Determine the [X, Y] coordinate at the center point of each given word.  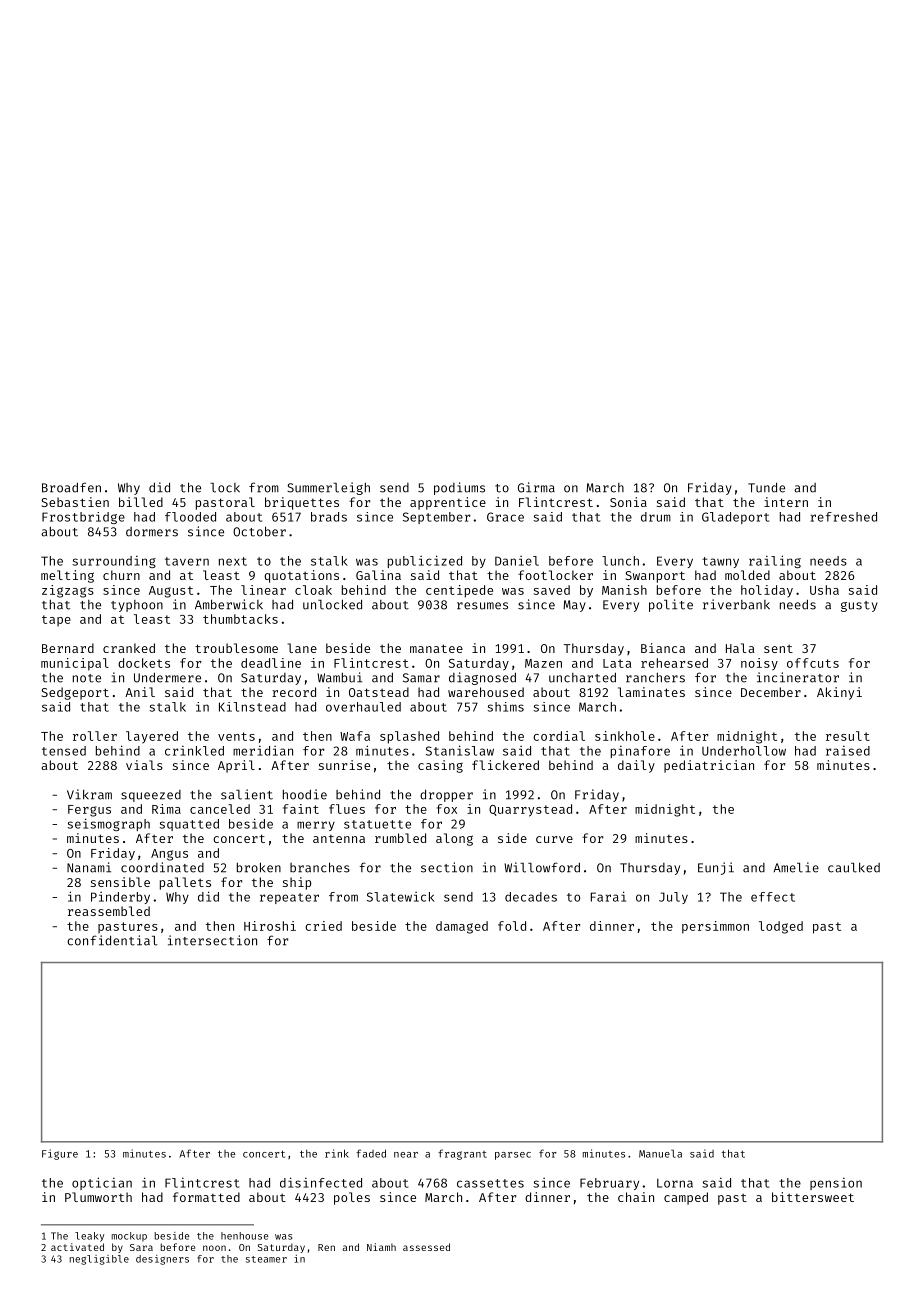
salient [247, 794]
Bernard [68, 648]
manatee [436, 648]
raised [848, 751]
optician [102, 1183]
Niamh [381, 1247]
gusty [859, 606]
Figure [60, 1154]
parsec [513, 1156]
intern [786, 502]
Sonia [628, 502]
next [233, 561]
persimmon [715, 927]
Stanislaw [460, 750]
